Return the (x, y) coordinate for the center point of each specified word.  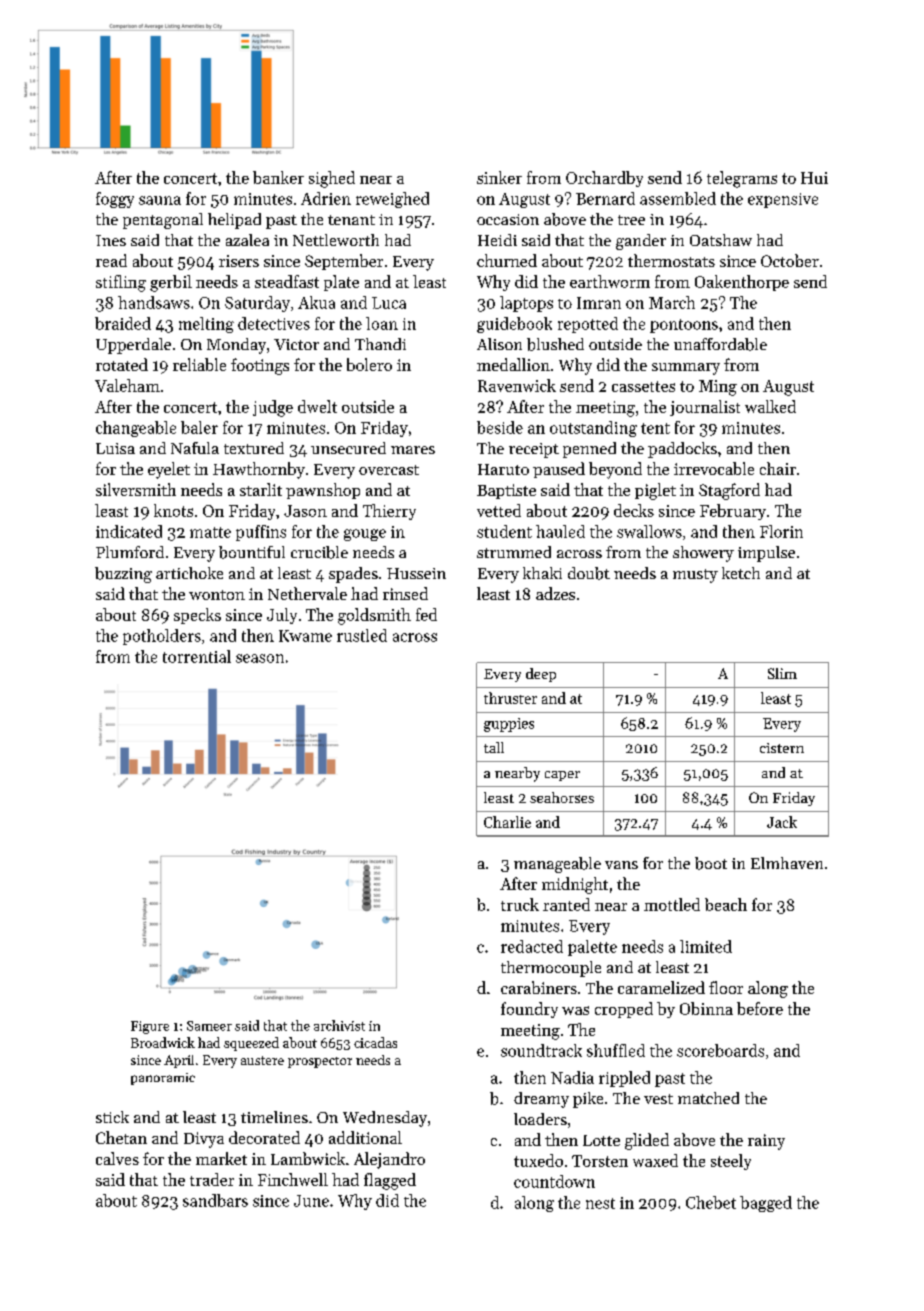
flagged (390, 1181)
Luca (389, 303)
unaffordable (720, 344)
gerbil (171, 283)
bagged (766, 1204)
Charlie (507, 822)
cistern (782, 748)
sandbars (215, 1200)
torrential (197, 656)
